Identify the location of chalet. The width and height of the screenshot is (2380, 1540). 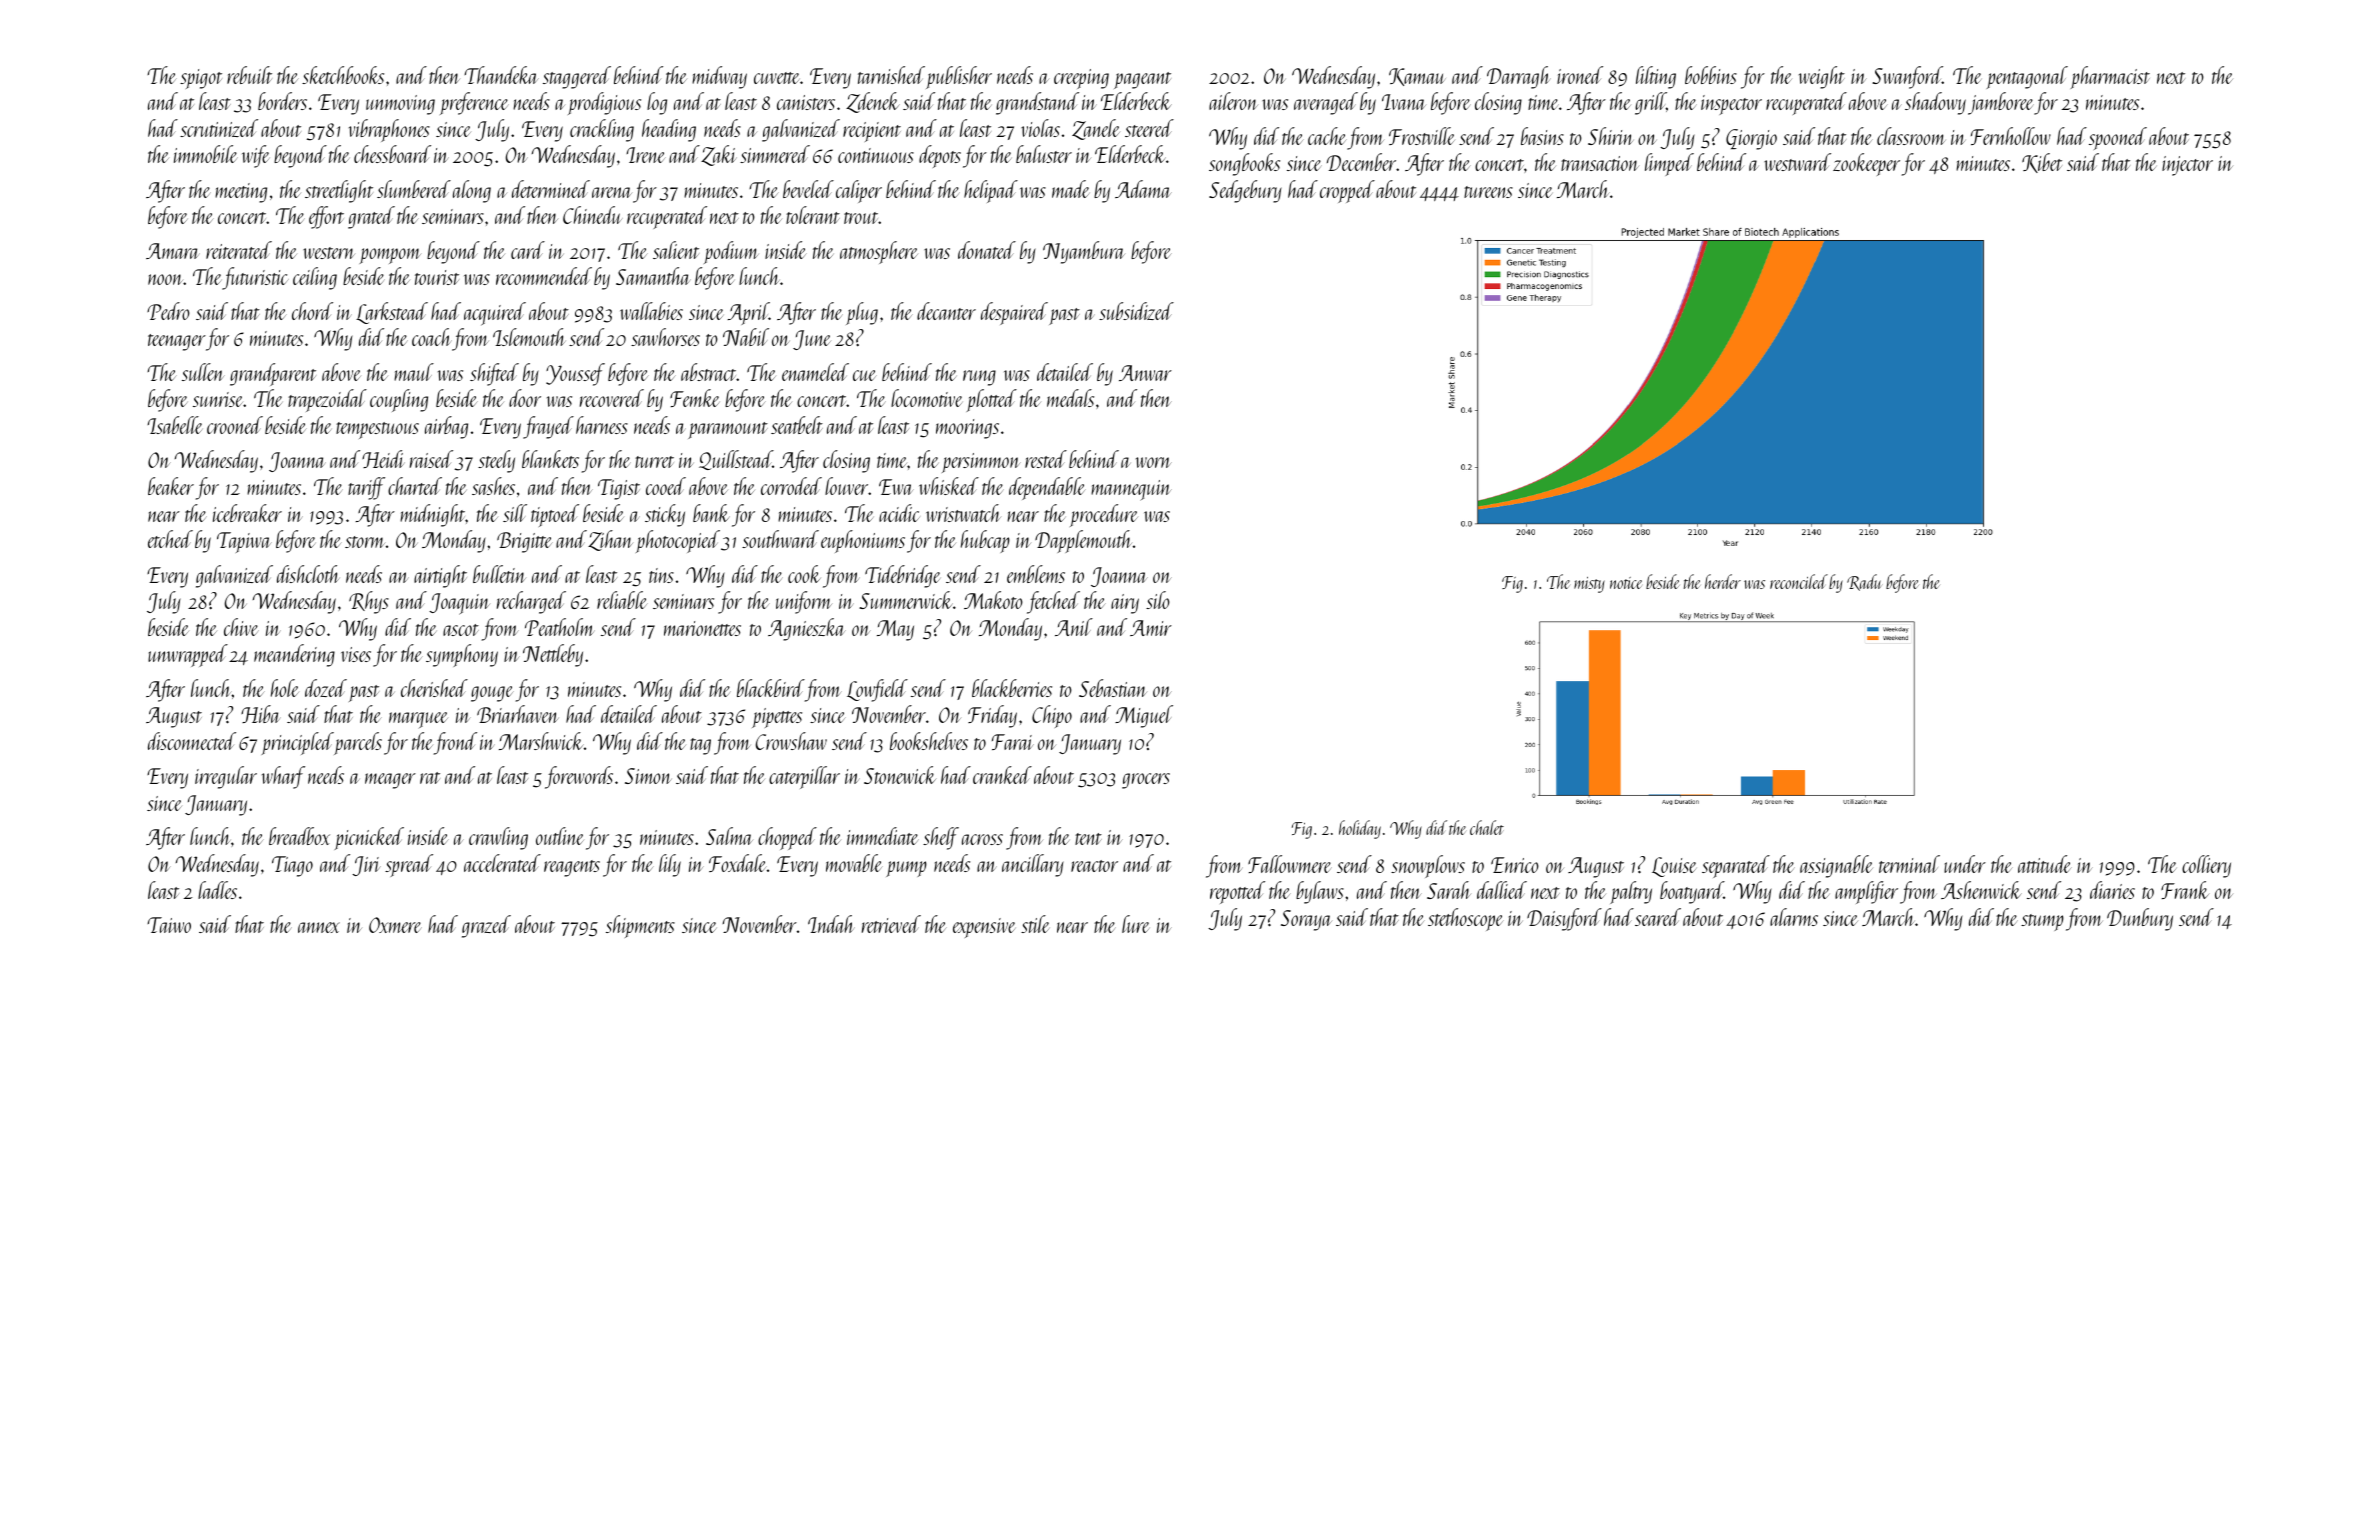
(1487, 827).
